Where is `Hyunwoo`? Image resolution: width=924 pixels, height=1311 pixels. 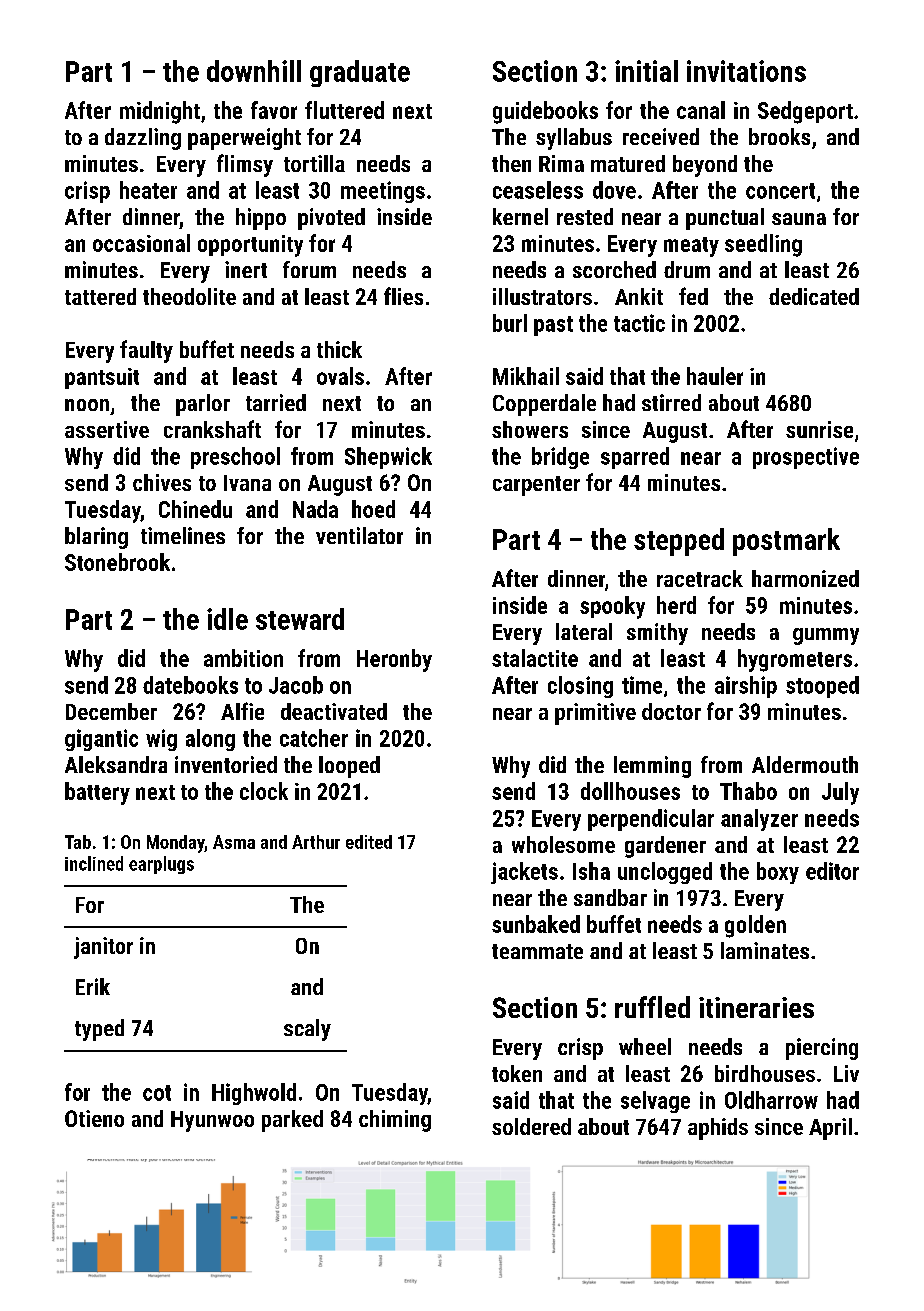 Hyunwoo is located at coordinates (212, 1121).
